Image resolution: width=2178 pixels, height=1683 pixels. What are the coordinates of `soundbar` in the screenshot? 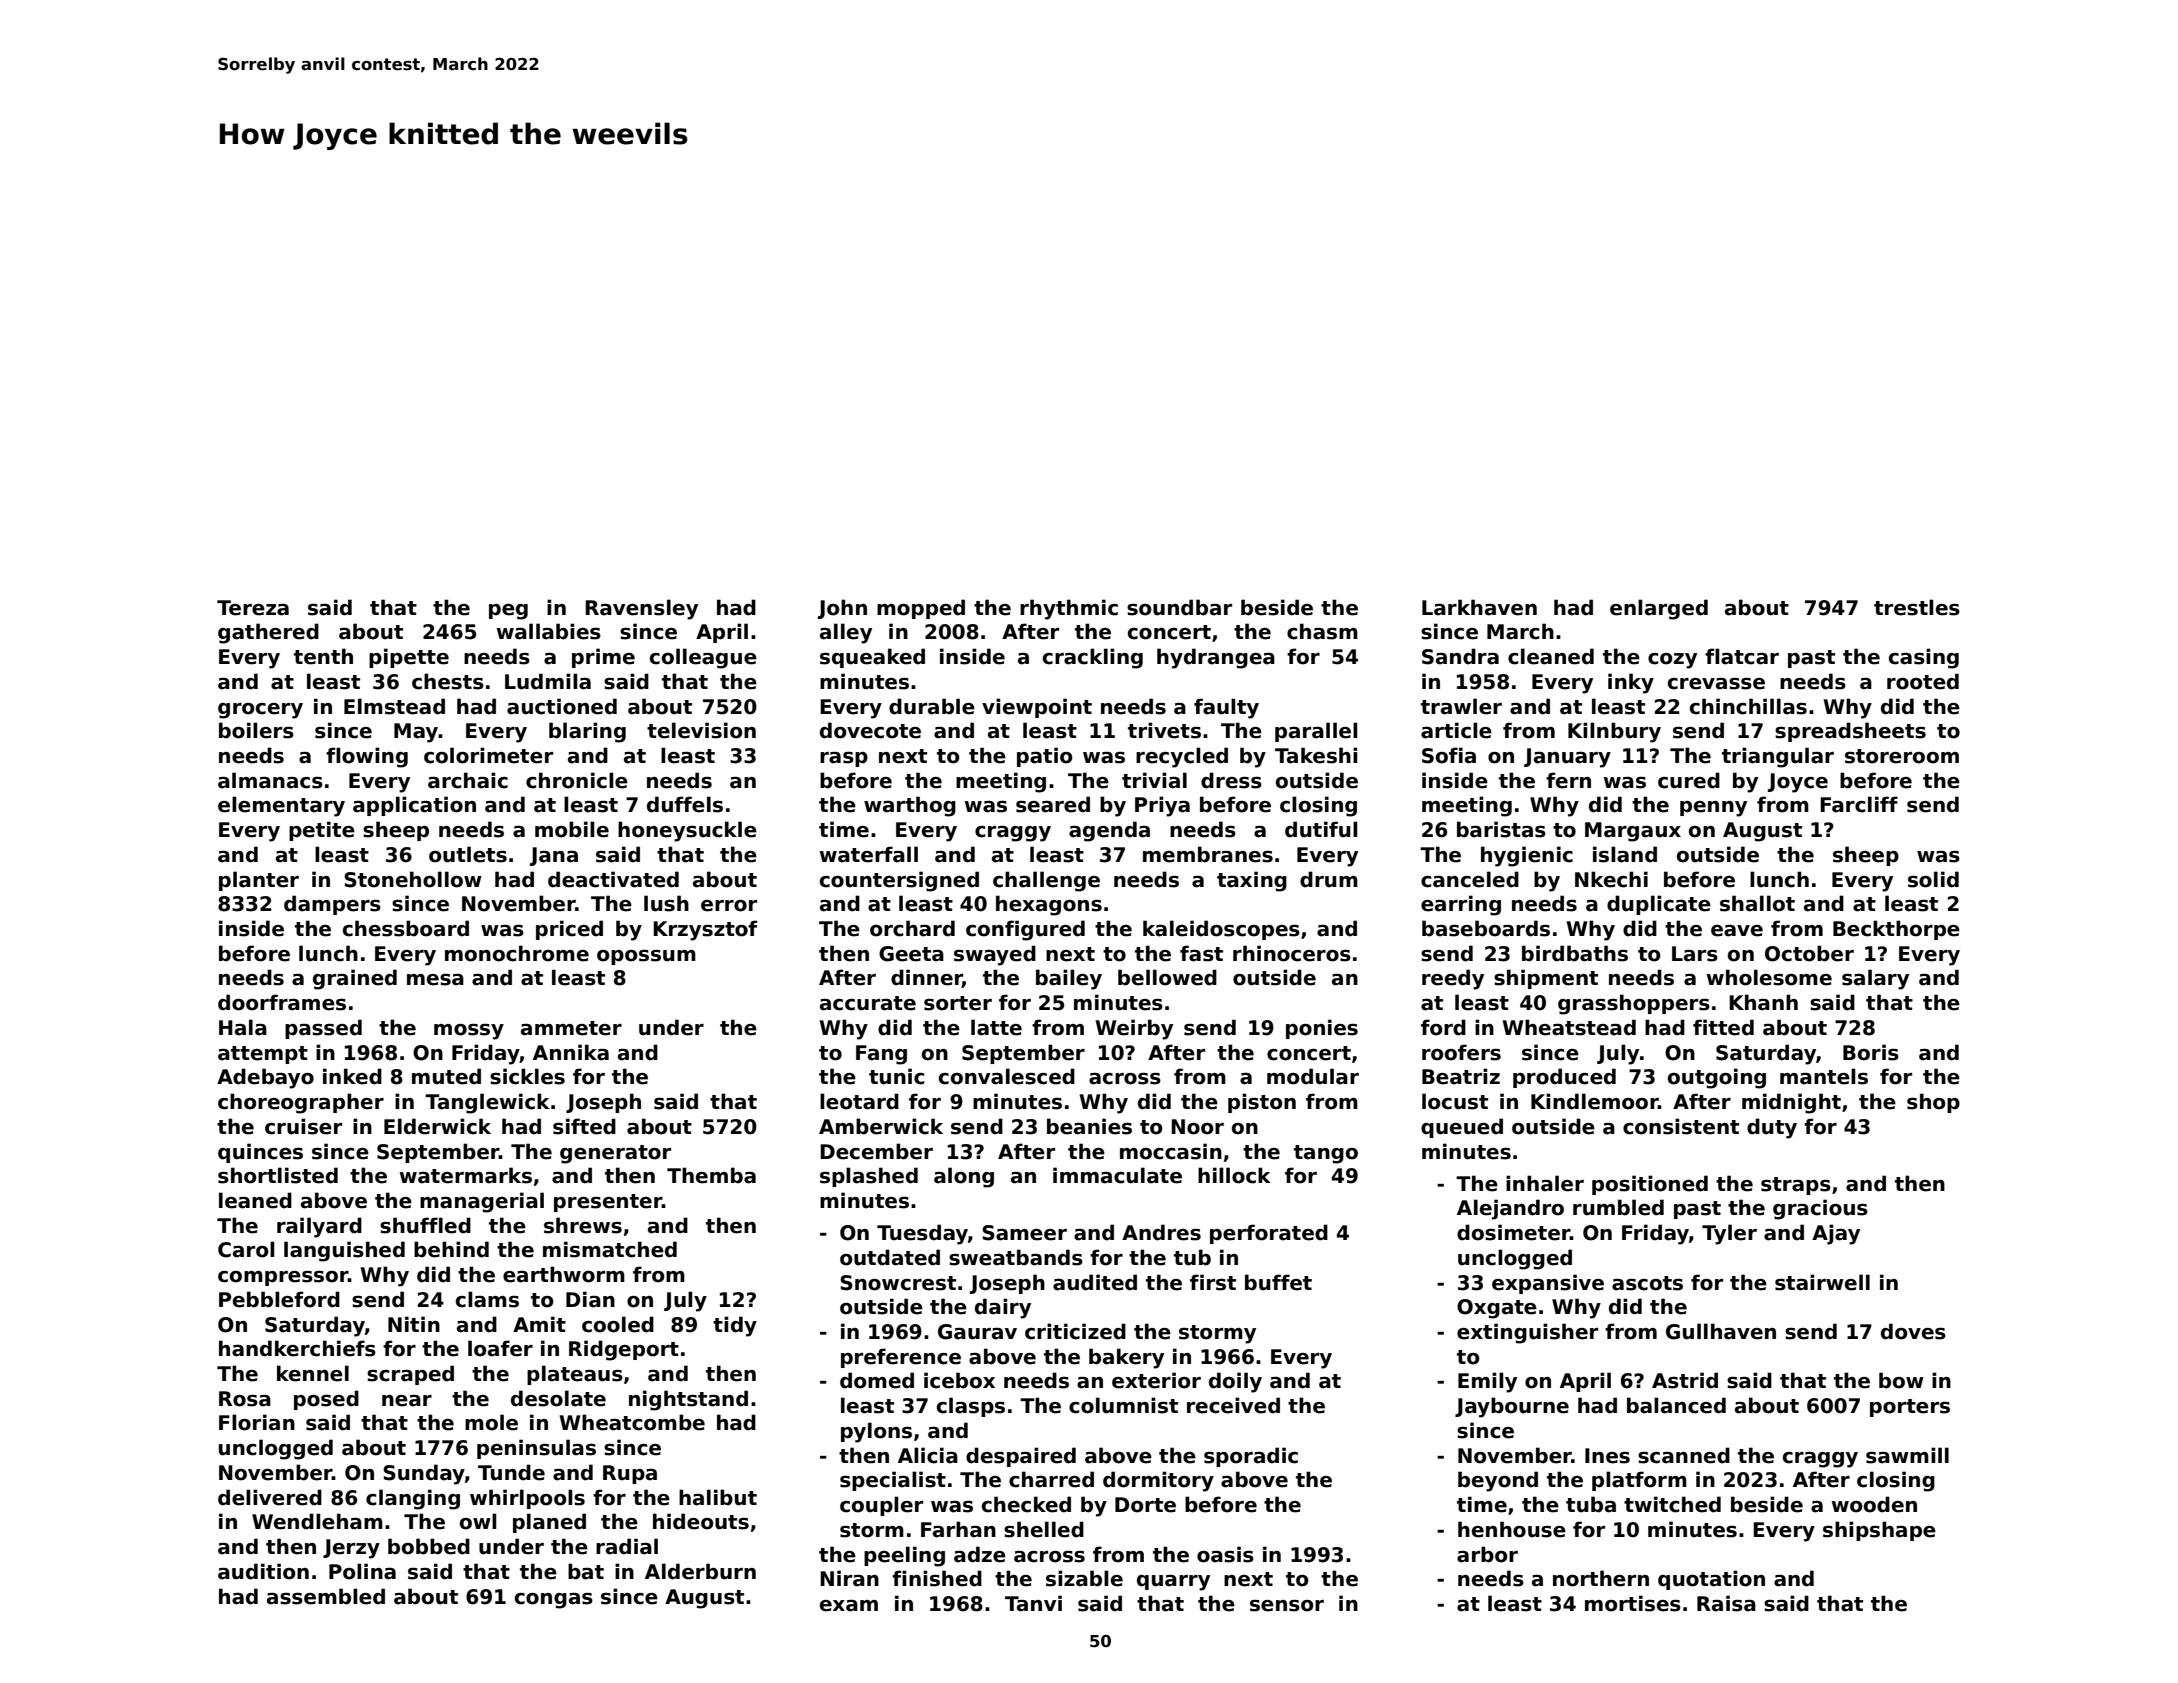 It's located at (1179, 607).
